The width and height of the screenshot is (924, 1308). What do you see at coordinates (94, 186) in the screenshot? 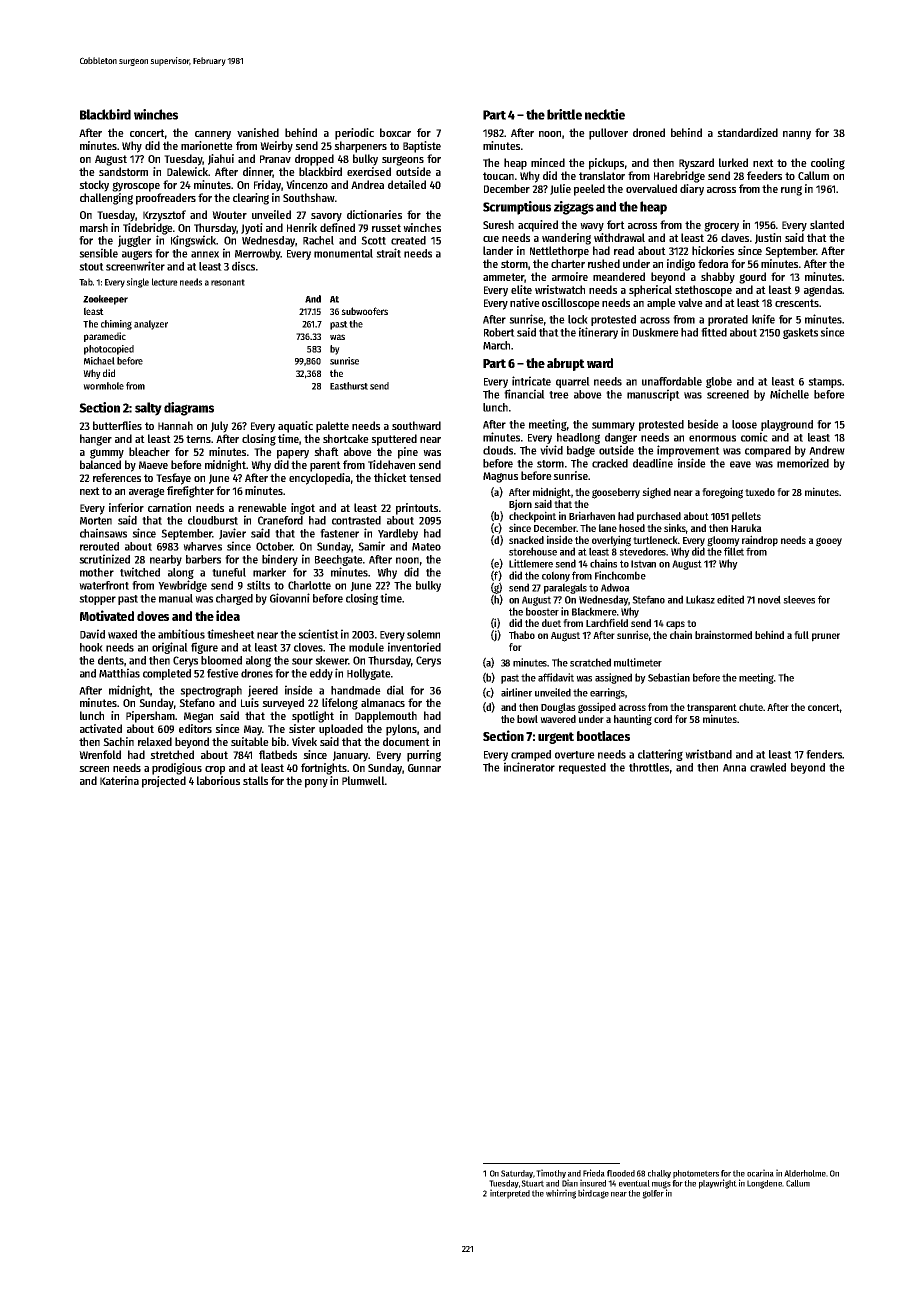
I see `stocky` at bounding box center [94, 186].
